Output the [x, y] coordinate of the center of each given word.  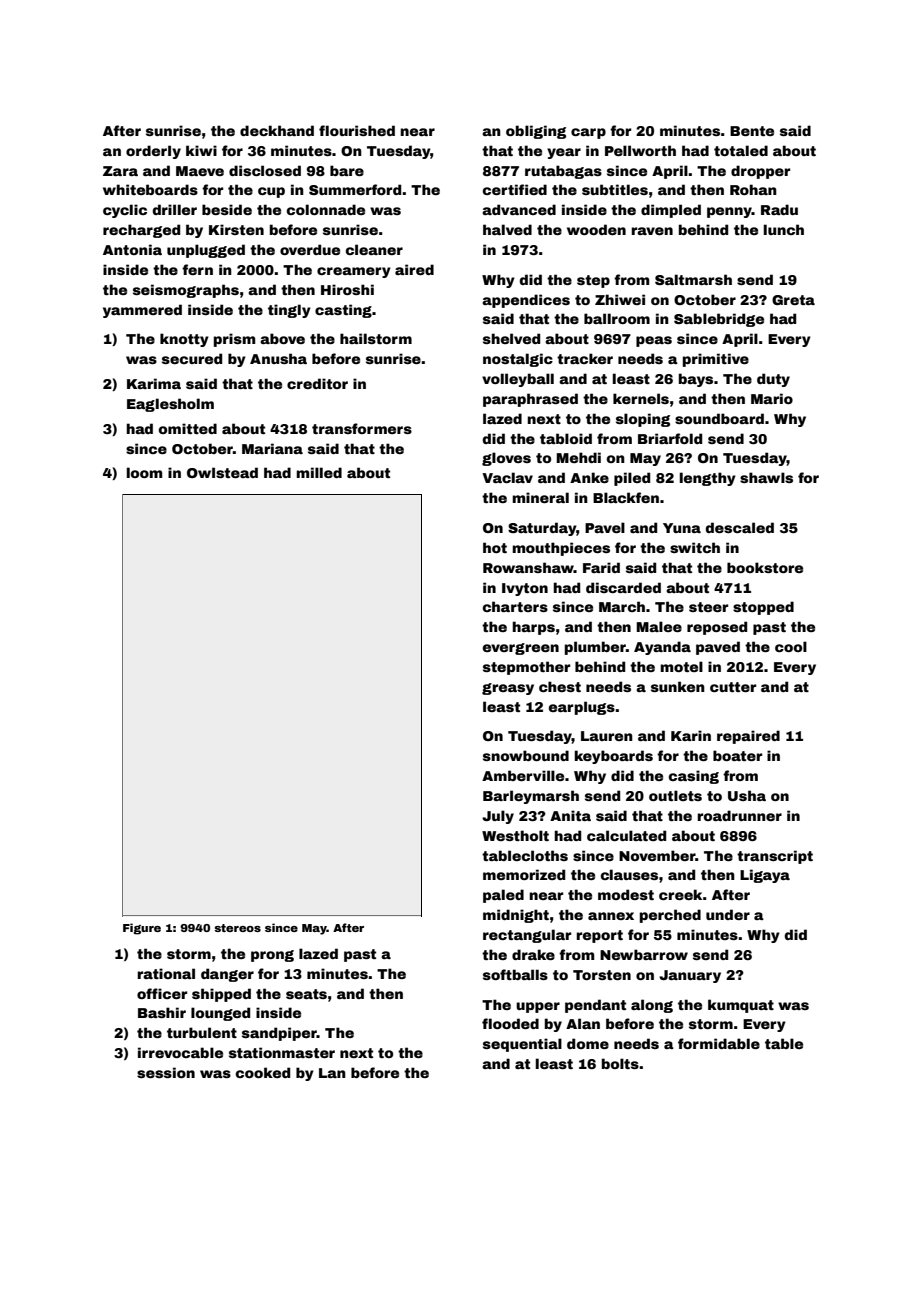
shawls [766, 477]
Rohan [753, 189]
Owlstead [222, 472]
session [166, 1072]
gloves [506, 459]
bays [696, 380]
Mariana [272, 448]
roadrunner [739, 815]
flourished [357, 130]
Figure [142, 929]
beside [227, 209]
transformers [362, 428]
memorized [524, 874]
